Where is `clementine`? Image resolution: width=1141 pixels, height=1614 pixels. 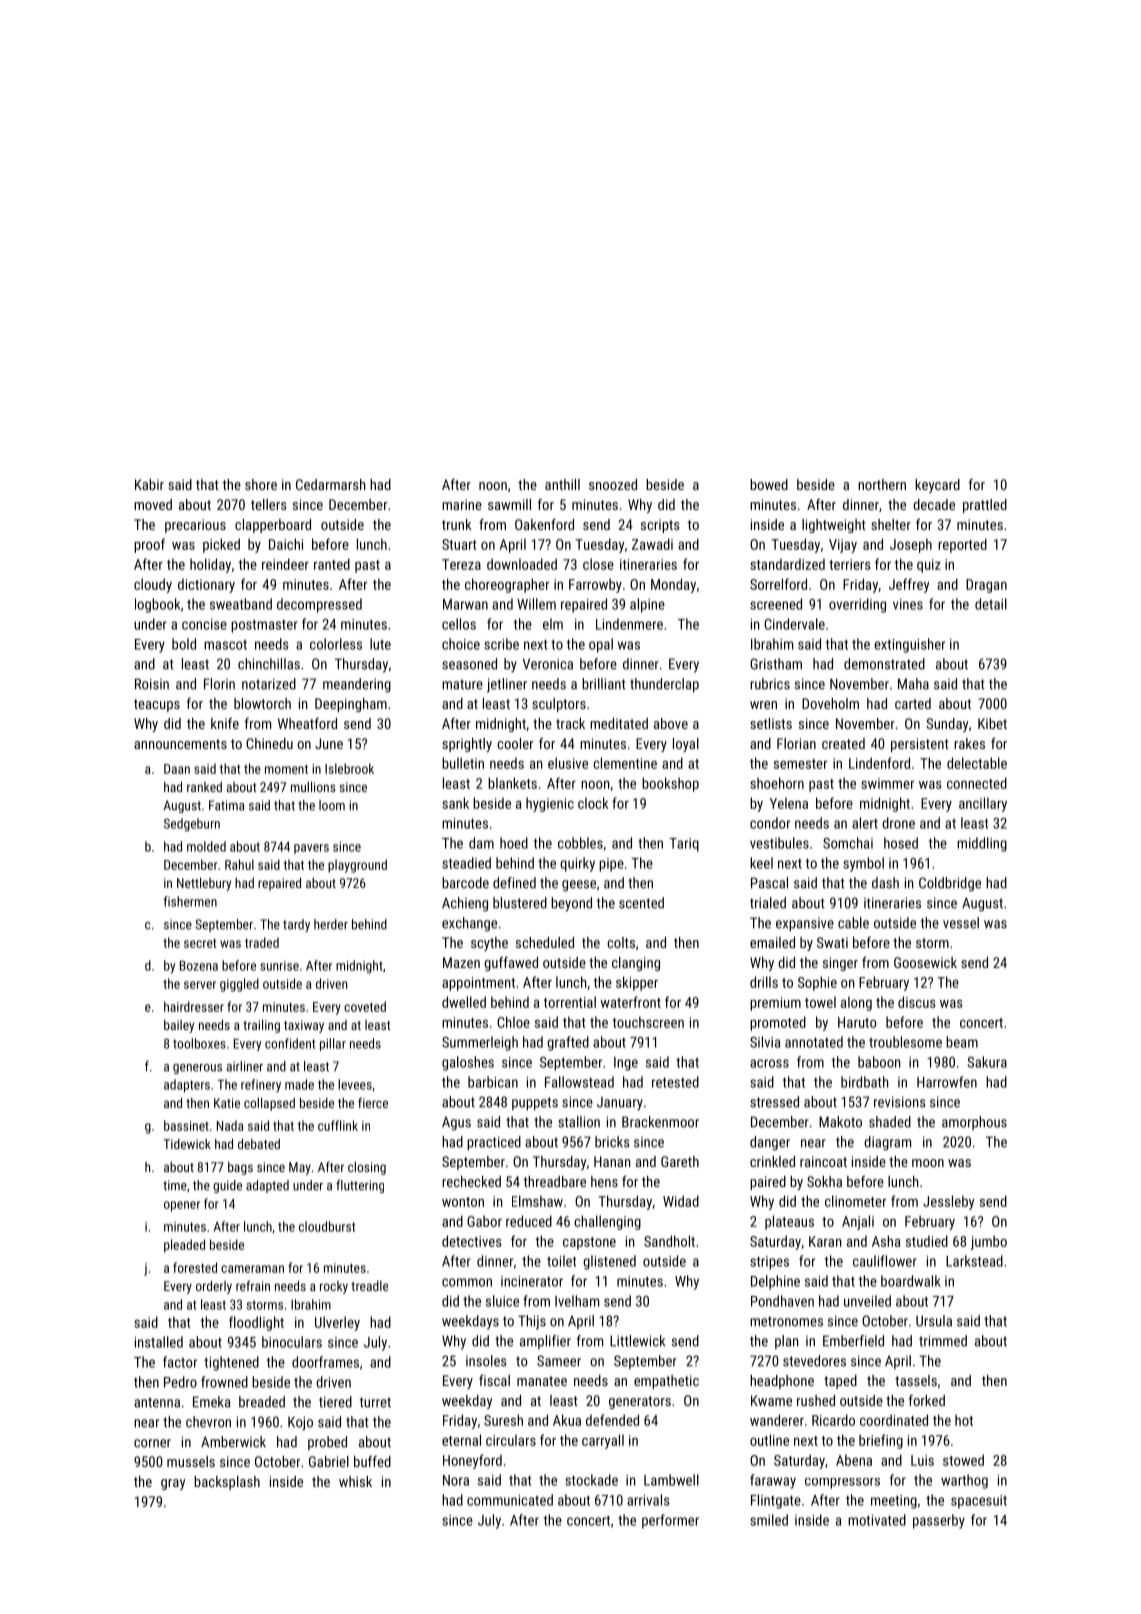
clementine is located at coordinates (625, 763).
